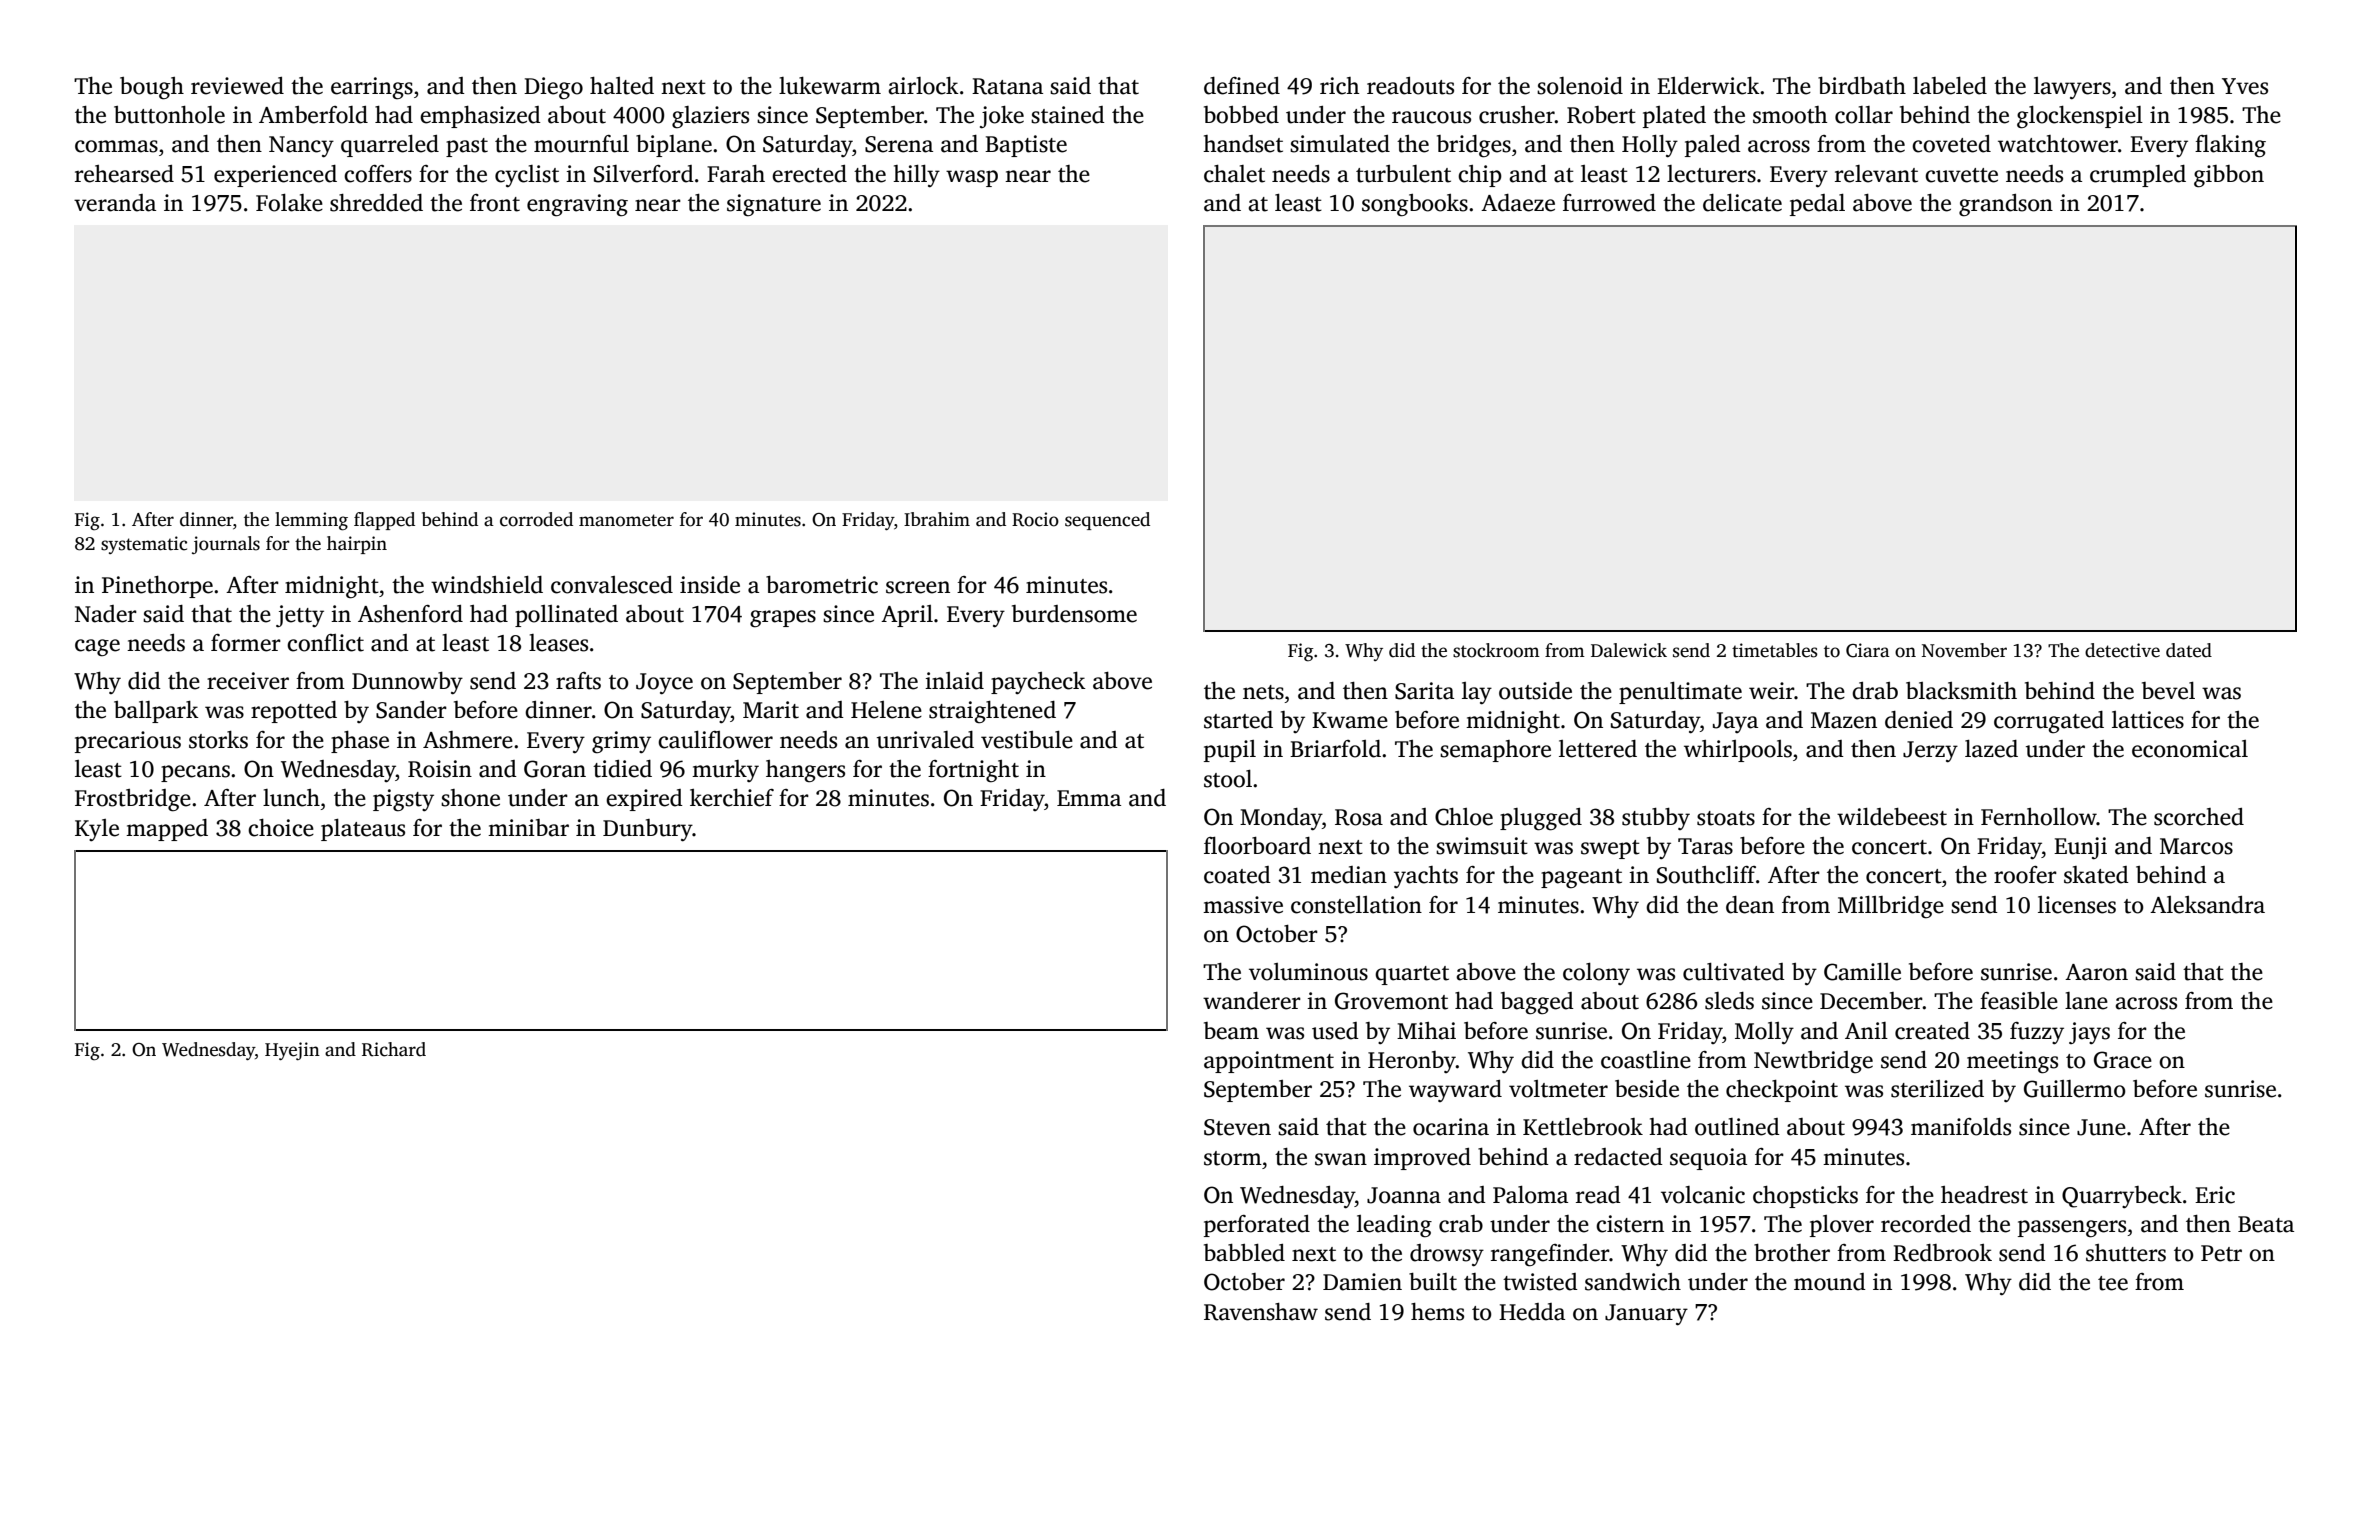 This document has height=1534, width=2371. What do you see at coordinates (2006, 205) in the document?
I see `grandson` at bounding box center [2006, 205].
